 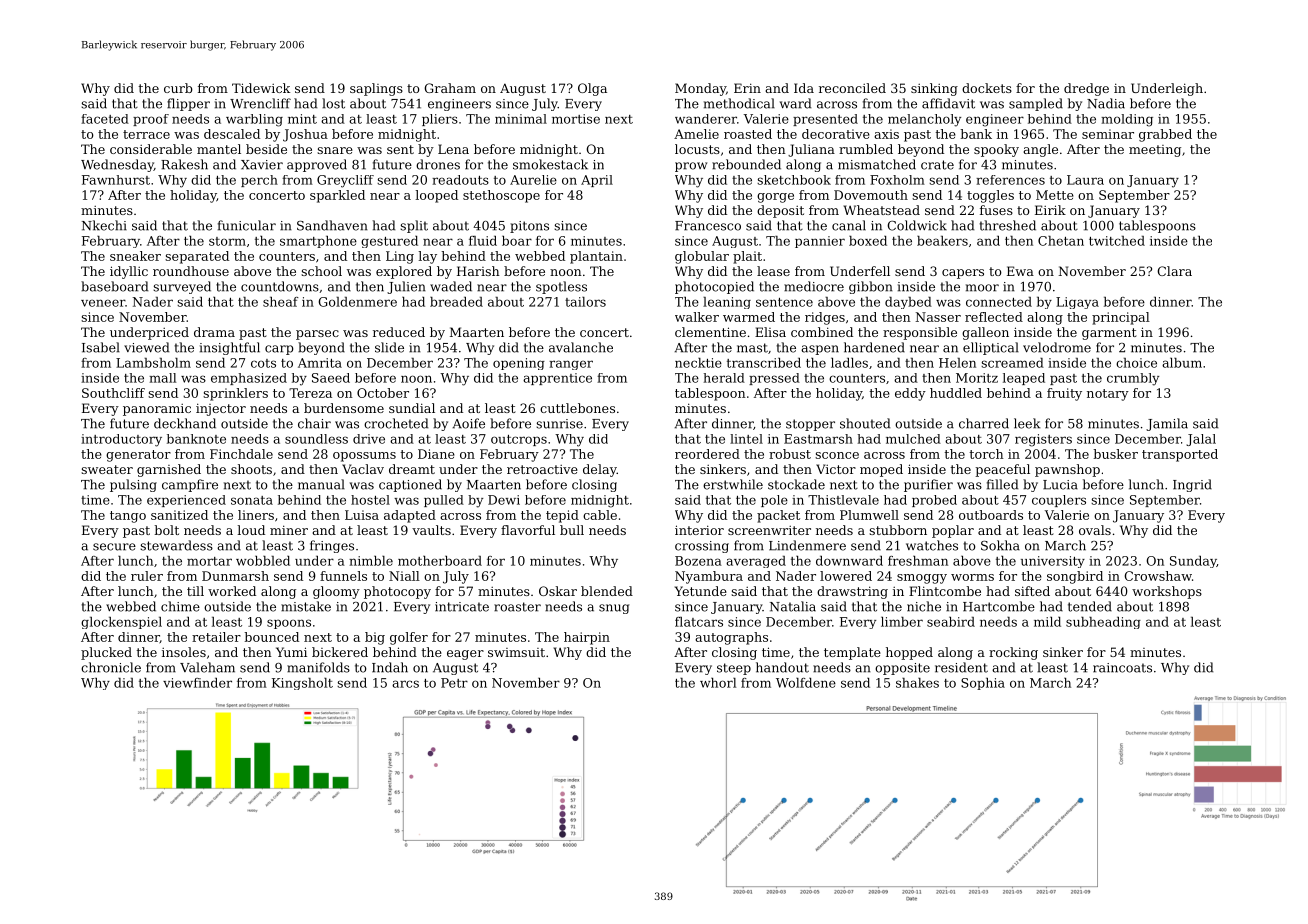 I want to click on crate, so click(x=937, y=165).
